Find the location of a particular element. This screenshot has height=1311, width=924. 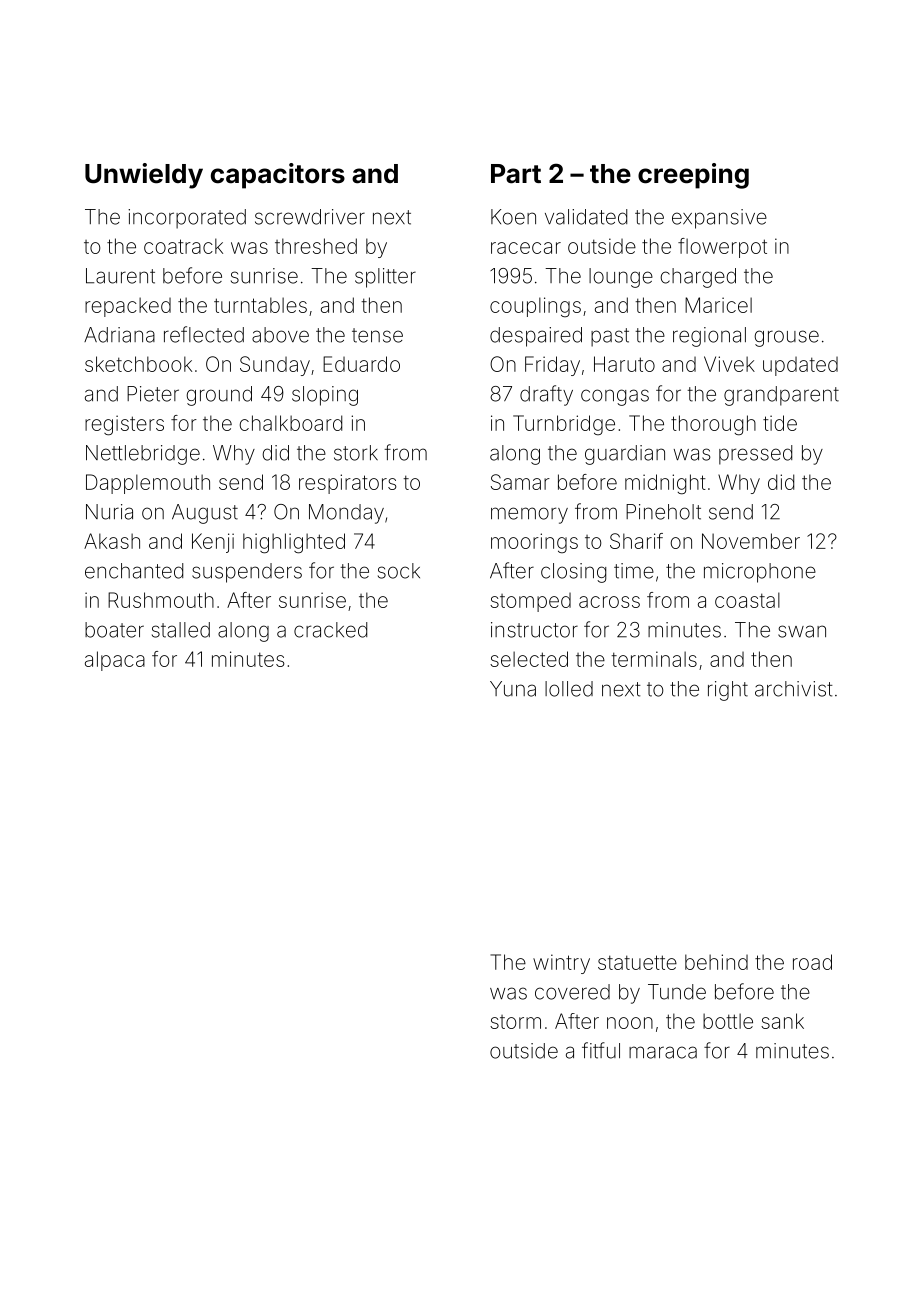

Part is located at coordinates (516, 174).
